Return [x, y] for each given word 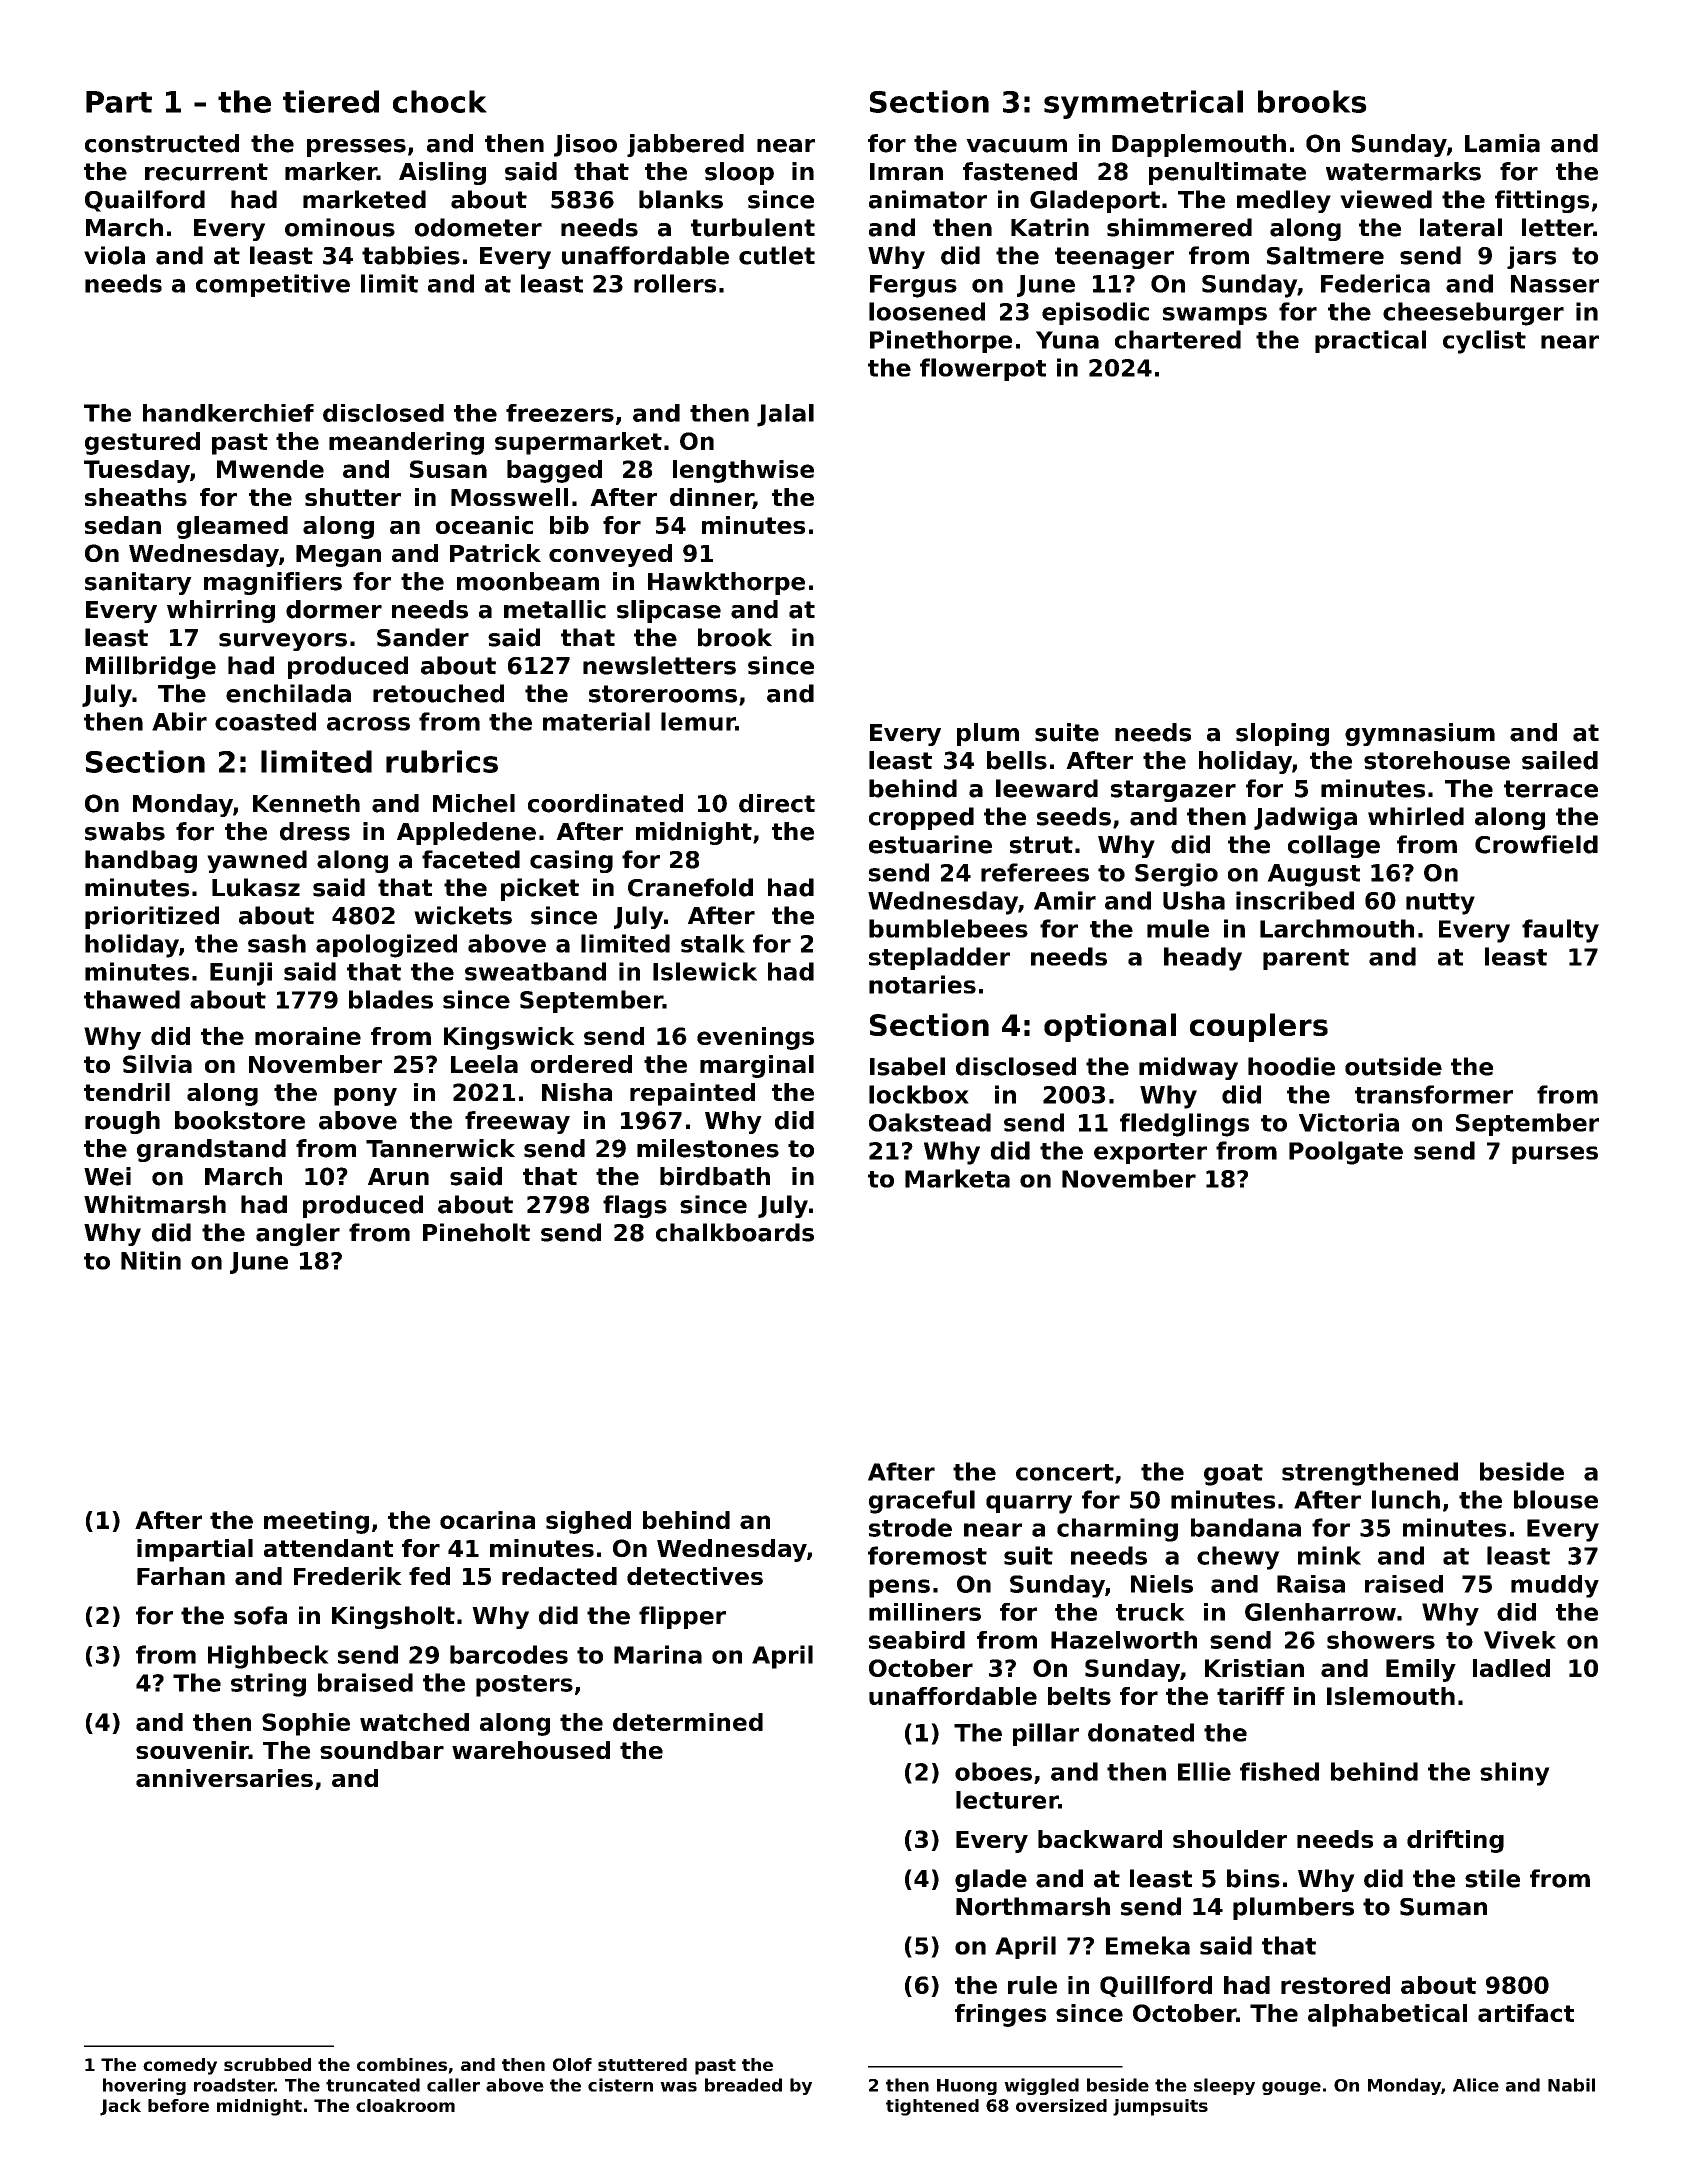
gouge [1291, 2088]
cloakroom [405, 2105]
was [678, 2087]
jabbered [685, 145]
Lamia [1502, 143]
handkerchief [228, 413]
